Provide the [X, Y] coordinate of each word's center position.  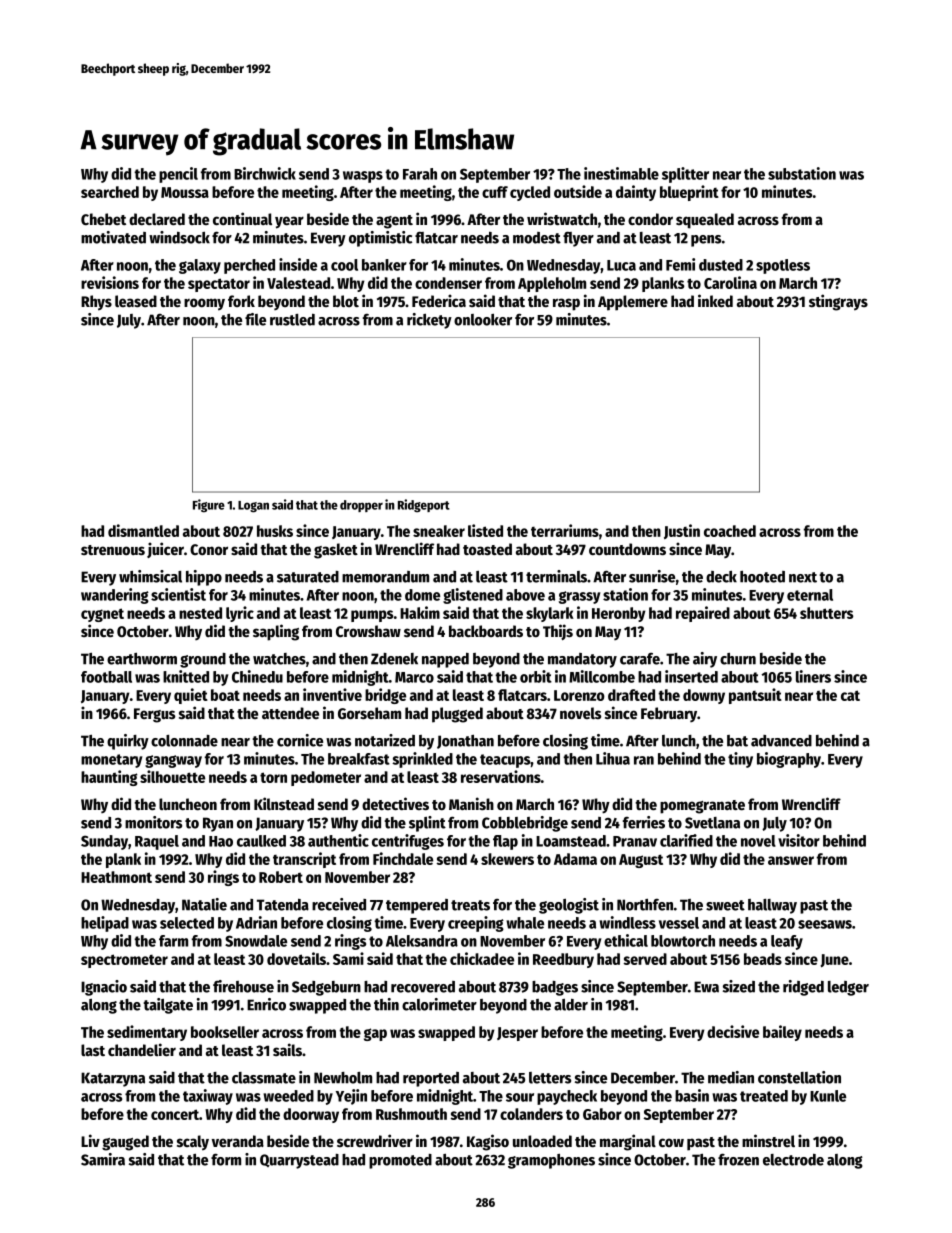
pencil [178, 175]
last [93, 1050]
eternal [810, 595]
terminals [556, 576]
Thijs [558, 632]
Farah [420, 174]
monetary [111, 761]
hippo [204, 578]
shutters [826, 613]
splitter [685, 175]
